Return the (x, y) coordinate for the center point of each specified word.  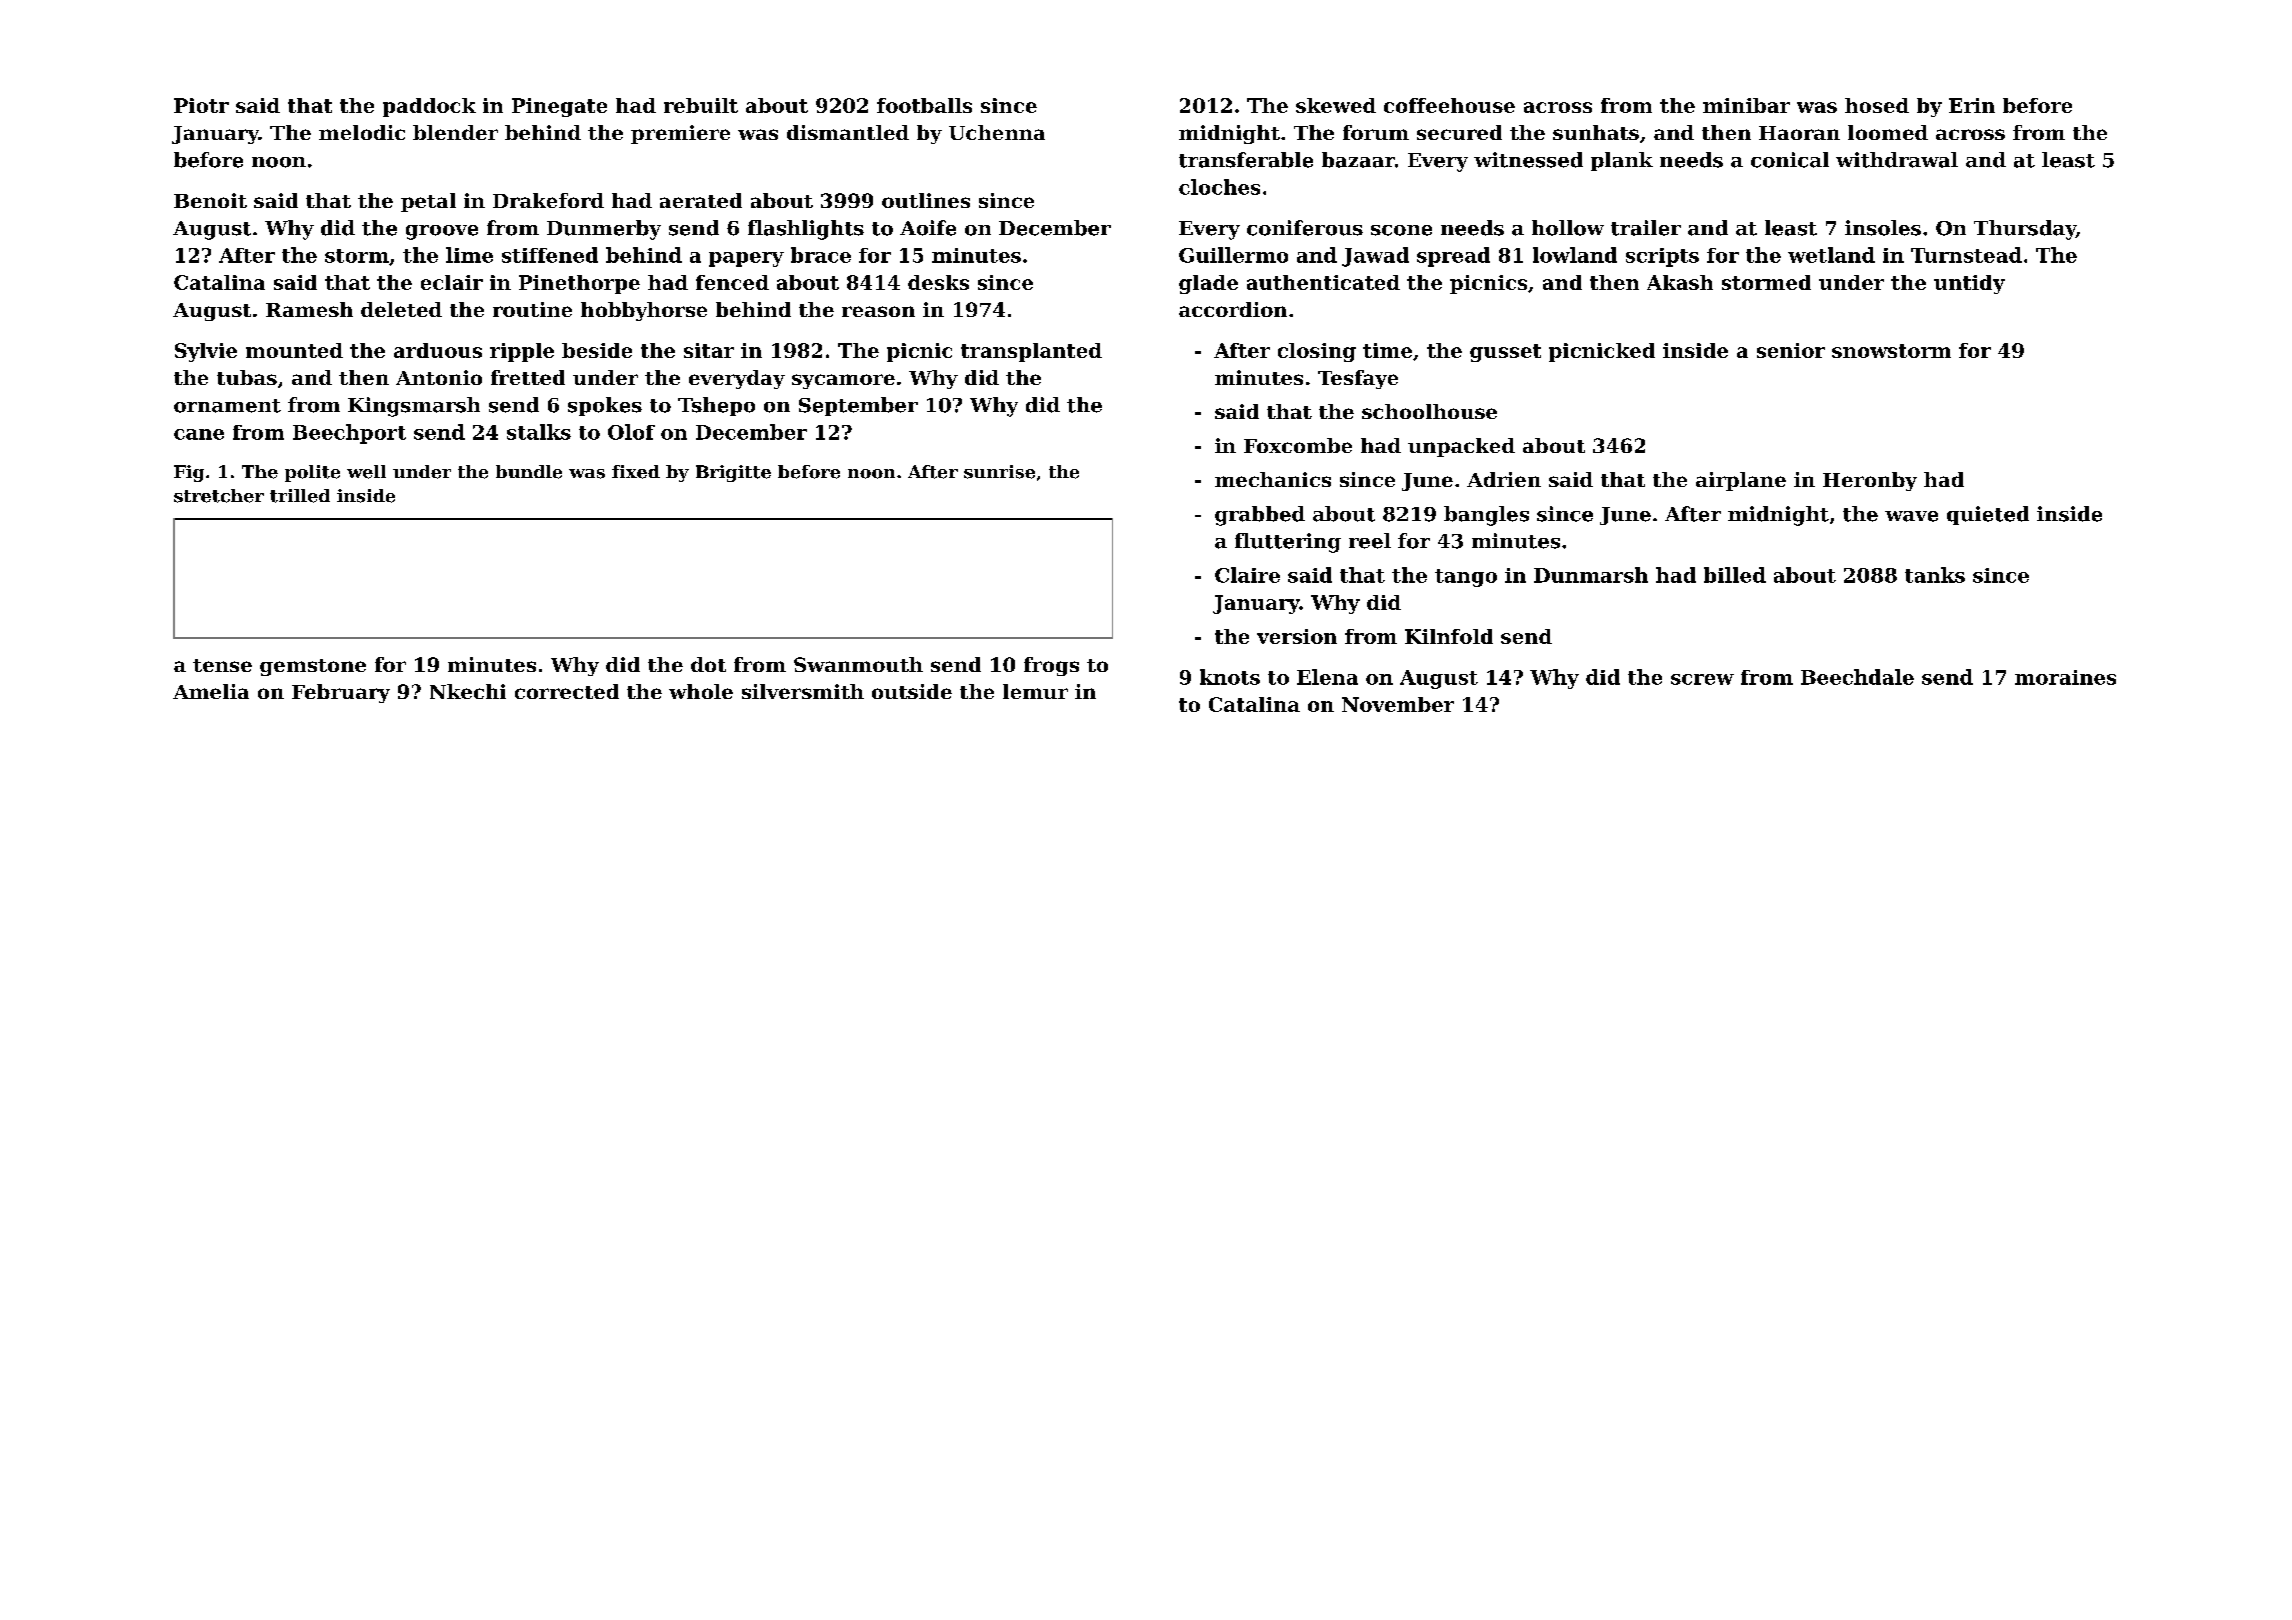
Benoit (210, 200)
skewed (1336, 105)
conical (1790, 160)
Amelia (211, 691)
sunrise (999, 472)
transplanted (1031, 352)
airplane (1741, 481)
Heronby (1870, 481)
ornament (227, 406)
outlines (926, 200)
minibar (1746, 105)
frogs (1051, 666)
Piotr (201, 105)
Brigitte (733, 473)
